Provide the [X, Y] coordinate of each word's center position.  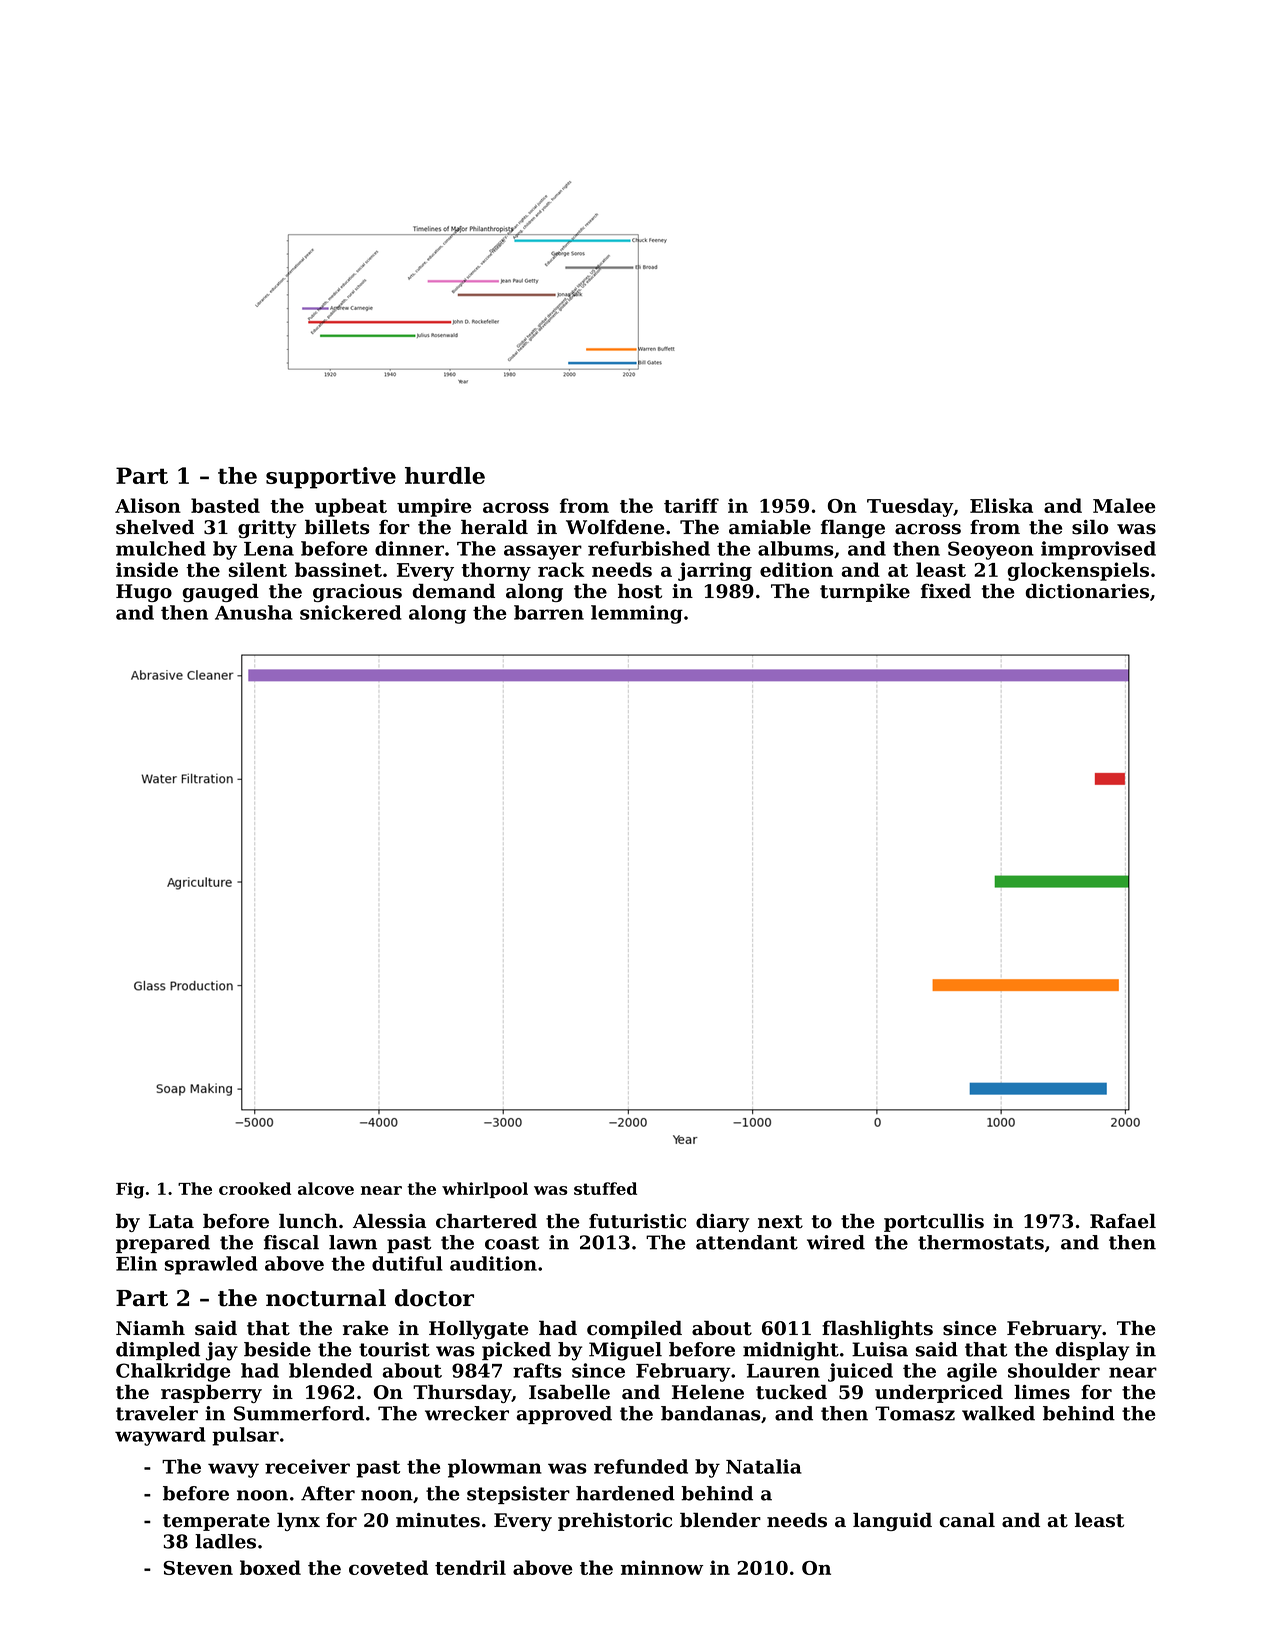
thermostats [981, 1242]
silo [1090, 527]
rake [365, 1328]
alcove [326, 1188]
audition [493, 1263]
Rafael [1123, 1221]
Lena [269, 549]
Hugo [144, 593]
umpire [434, 507]
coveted [388, 1567]
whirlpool [485, 1190]
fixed [946, 591]
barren [549, 612]
